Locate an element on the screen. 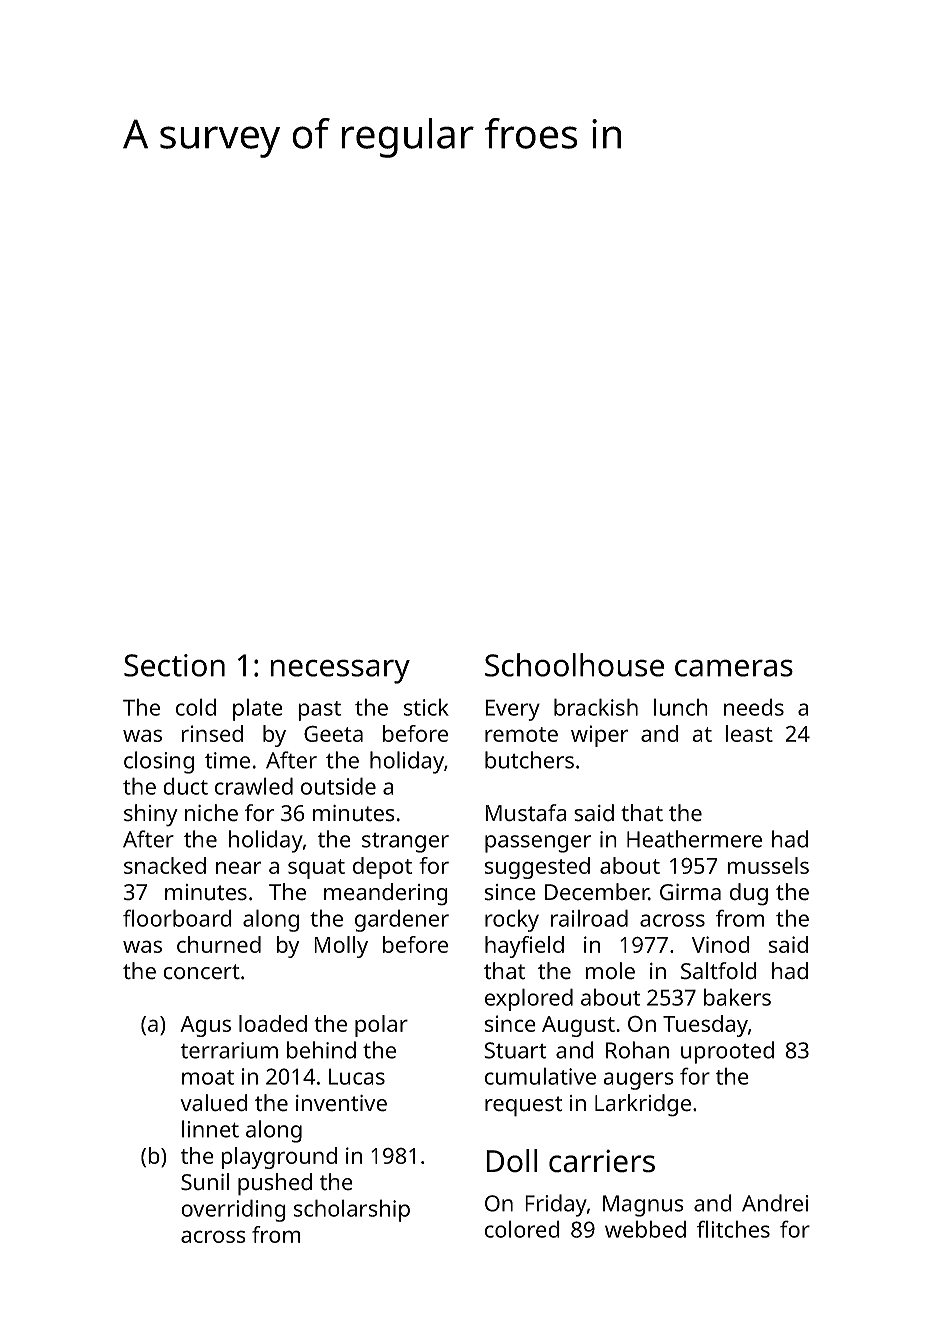 This screenshot has height=1325, width=933. Larkridge is located at coordinates (643, 1105).
